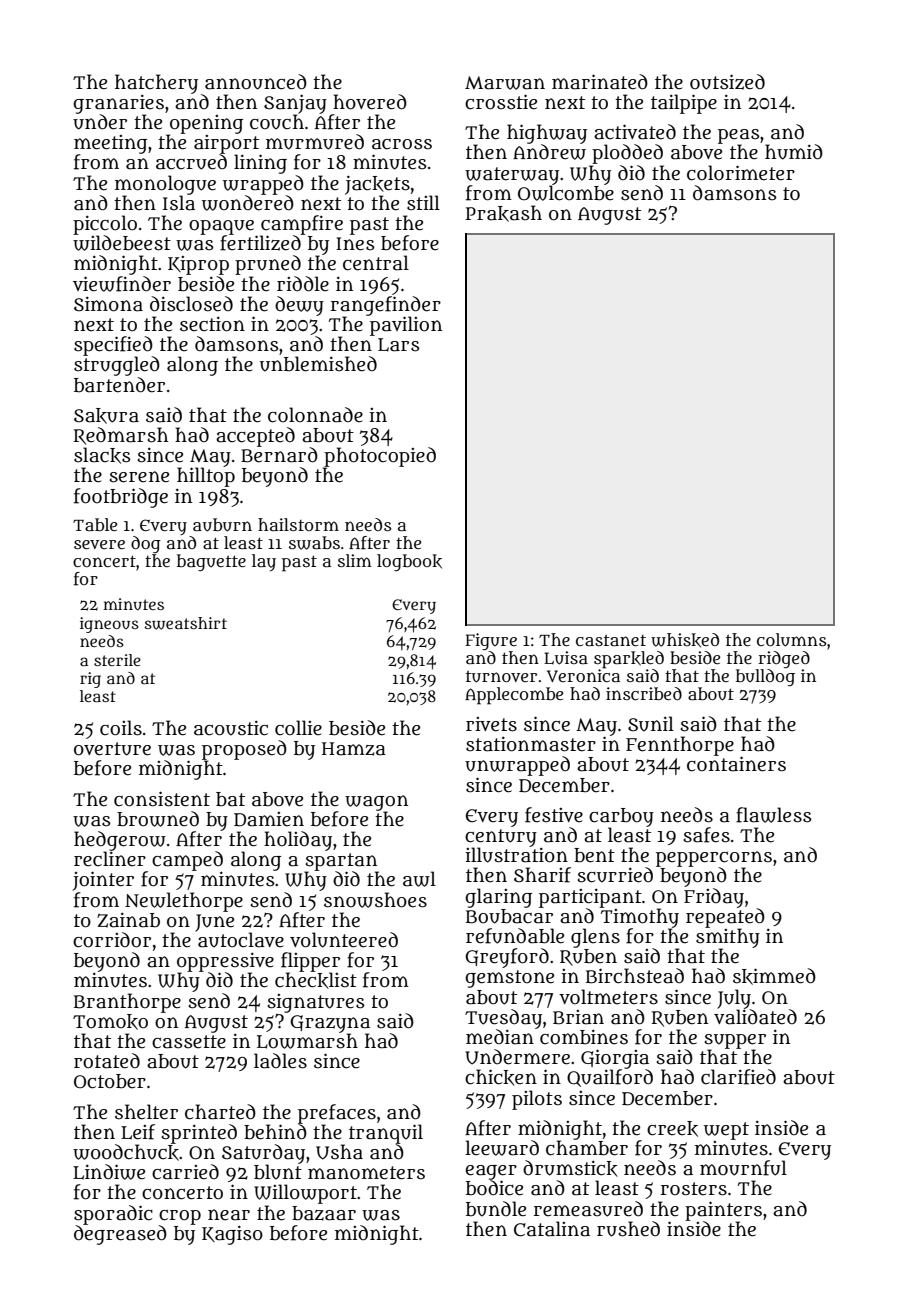  Describe the element at coordinates (220, 1112) in the document. I see `charted` at that location.
